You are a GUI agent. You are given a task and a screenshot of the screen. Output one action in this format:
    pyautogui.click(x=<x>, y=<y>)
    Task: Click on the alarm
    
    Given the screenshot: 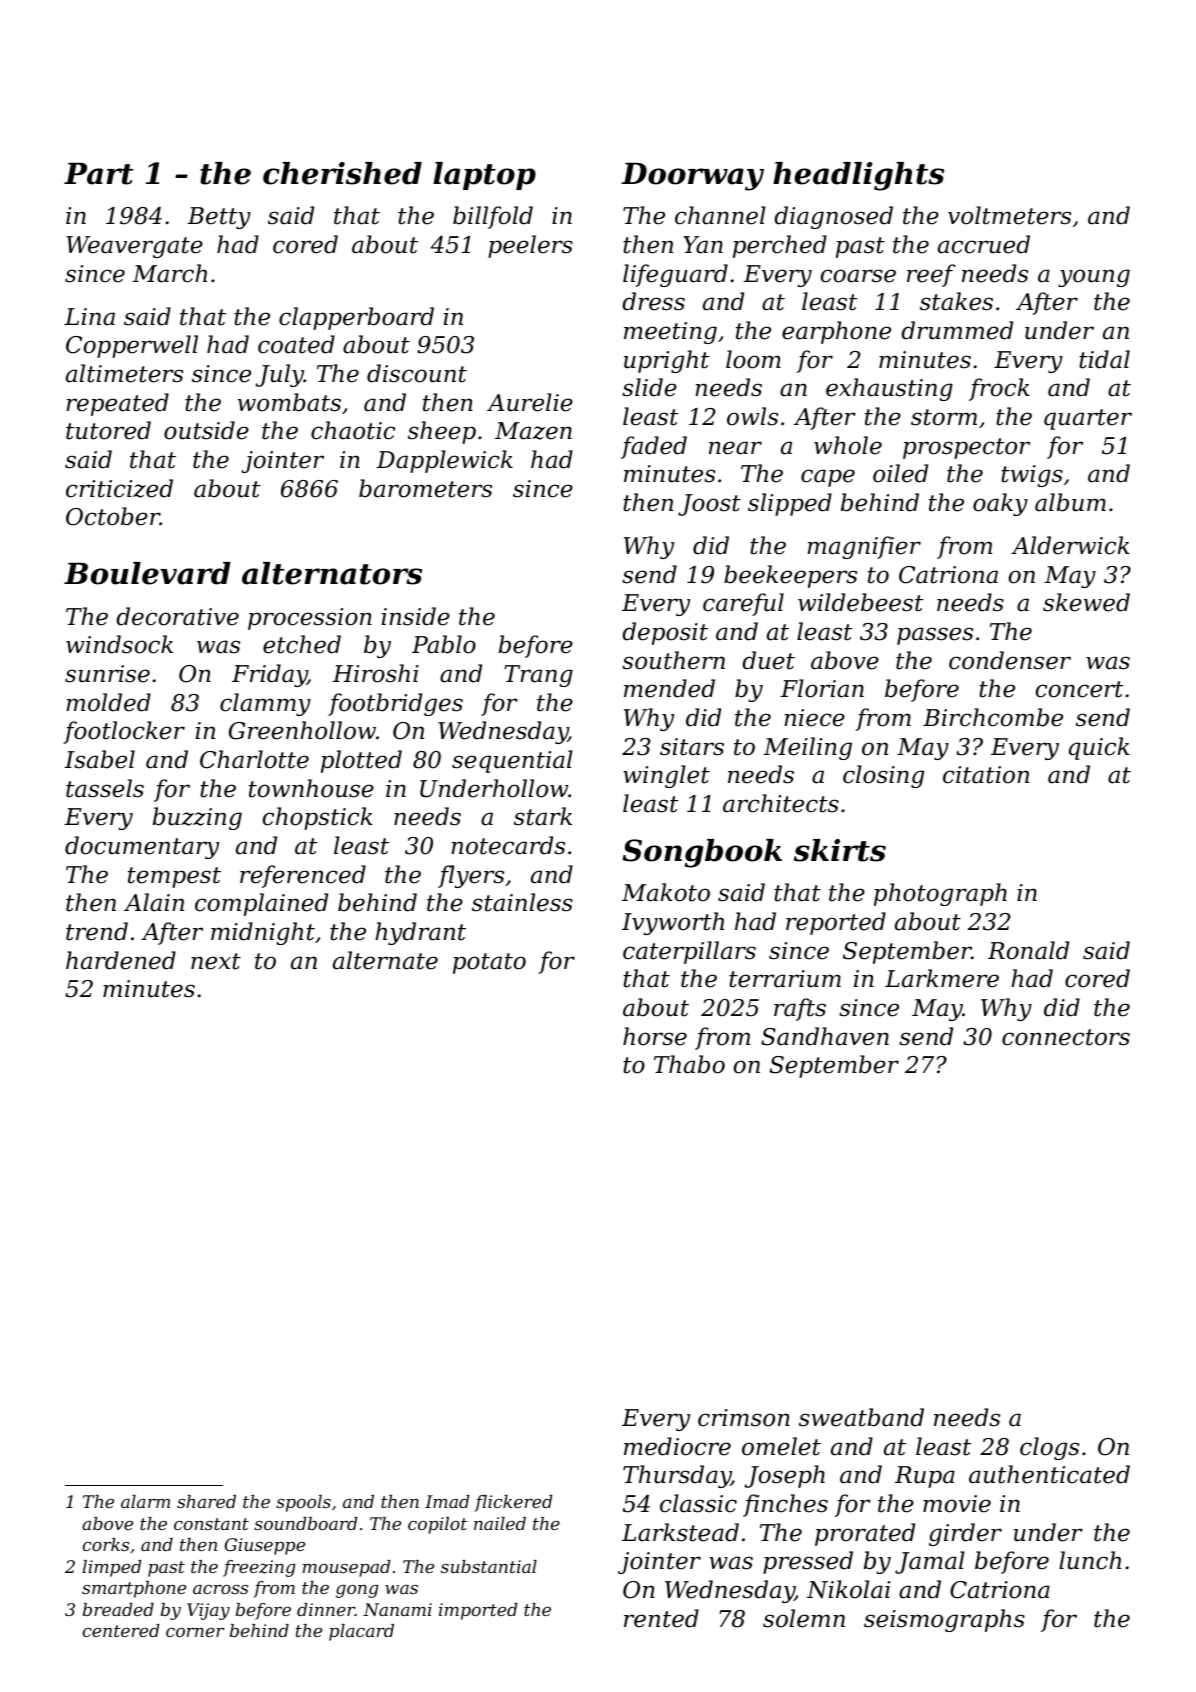 What is the action you would take?
    pyautogui.click(x=145, y=1501)
